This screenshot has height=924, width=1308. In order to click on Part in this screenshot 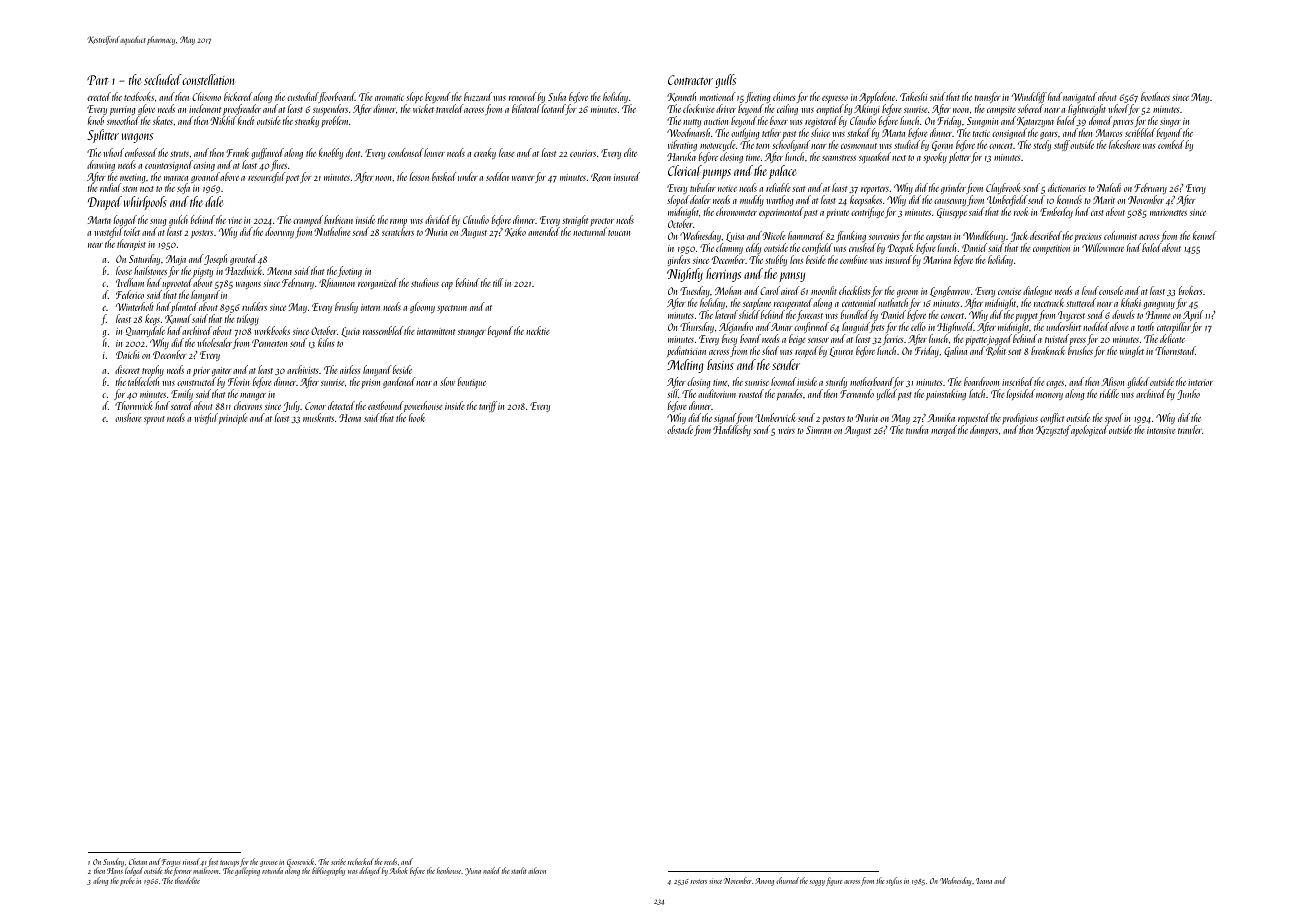, I will do `click(98, 80)`.
